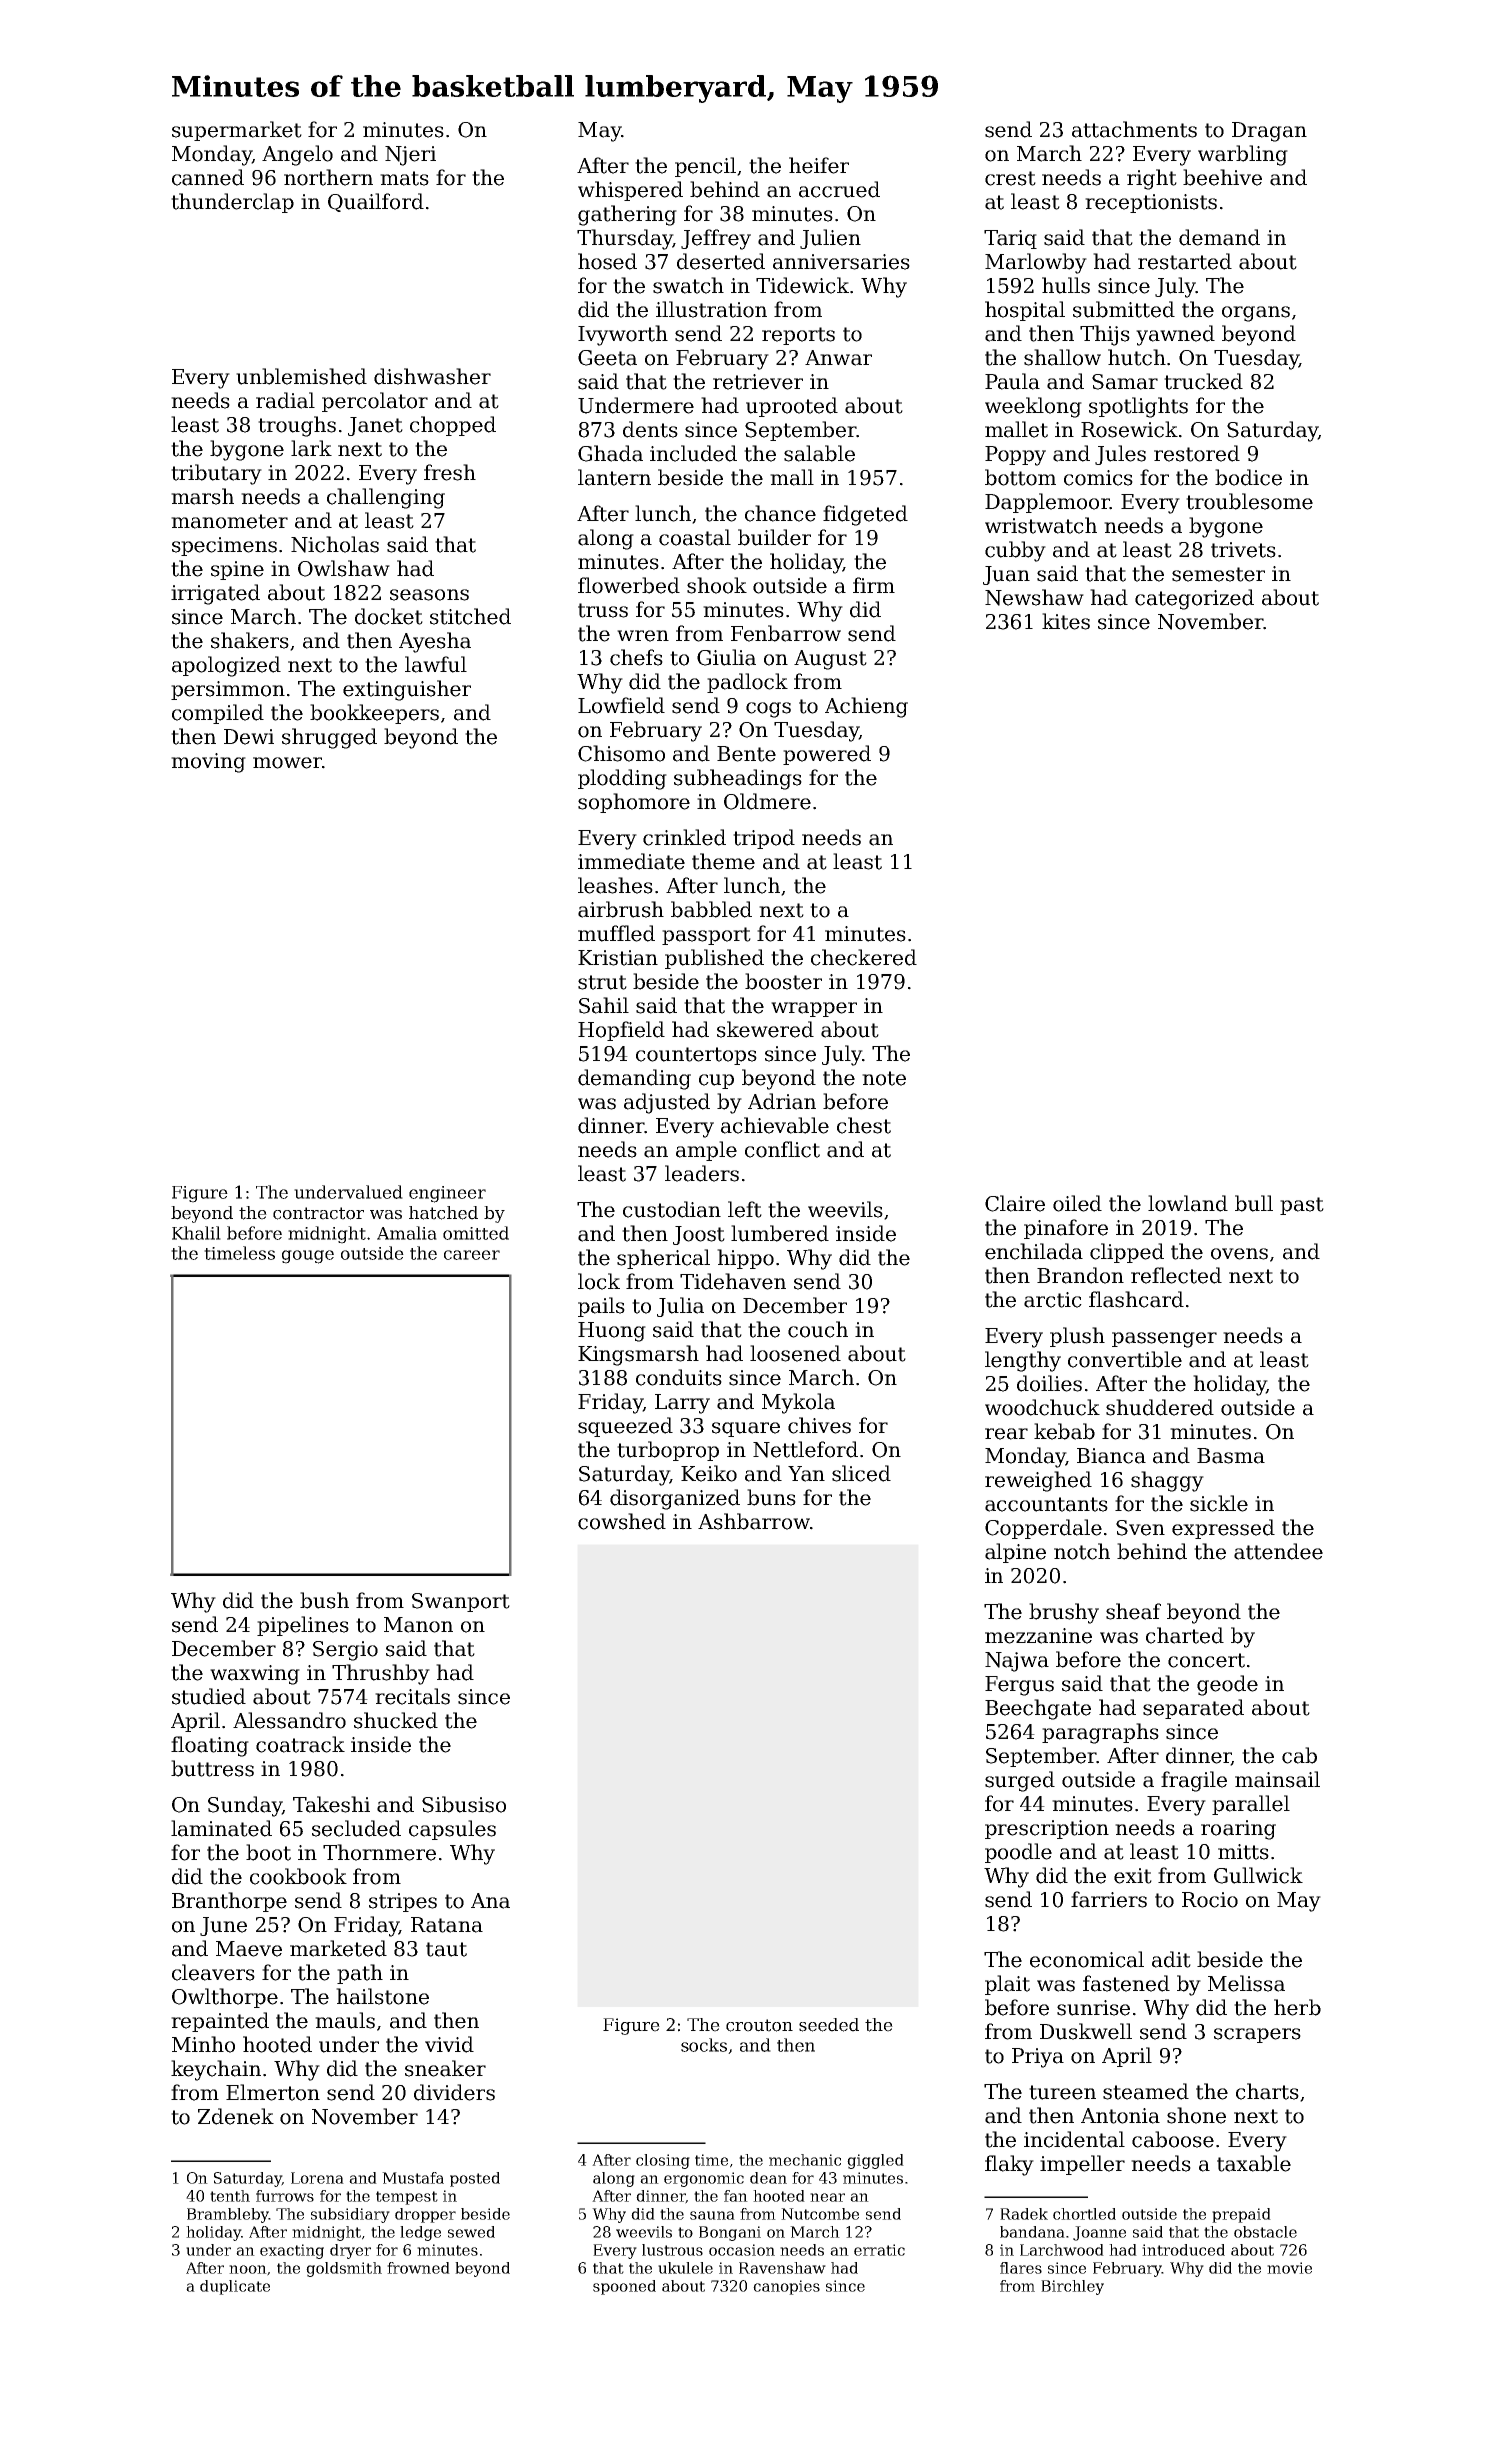 This document has width=1496, height=2464. What do you see at coordinates (1203, 381) in the document?
I see `trucked` at bounding box center [1203, 381].
